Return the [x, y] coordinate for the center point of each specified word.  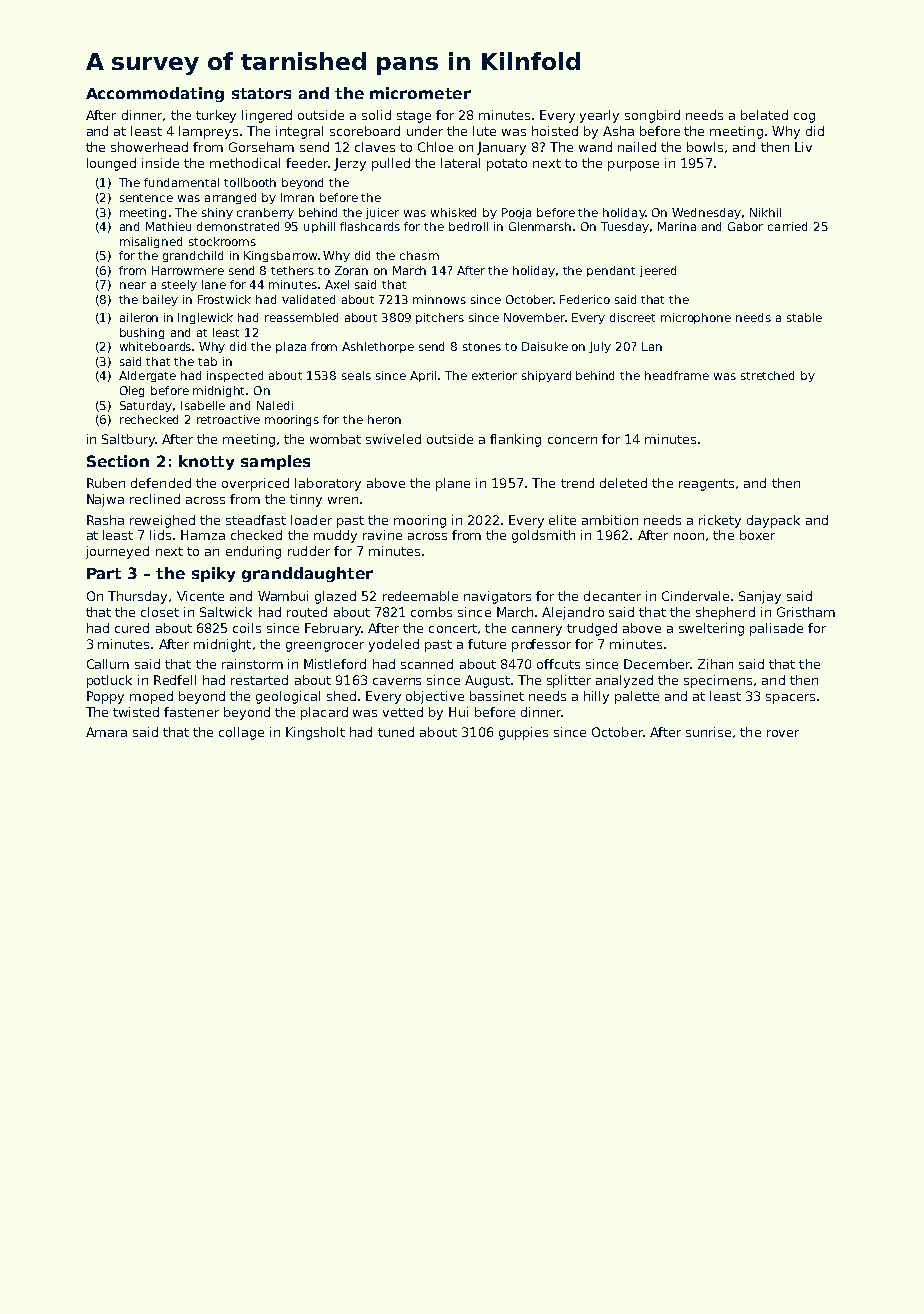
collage [241, 733]
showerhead [149, 147]
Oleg [132, 391]
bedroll [468, 226]
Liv [803, 147]
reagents [706, 485]
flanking [515, 440]
